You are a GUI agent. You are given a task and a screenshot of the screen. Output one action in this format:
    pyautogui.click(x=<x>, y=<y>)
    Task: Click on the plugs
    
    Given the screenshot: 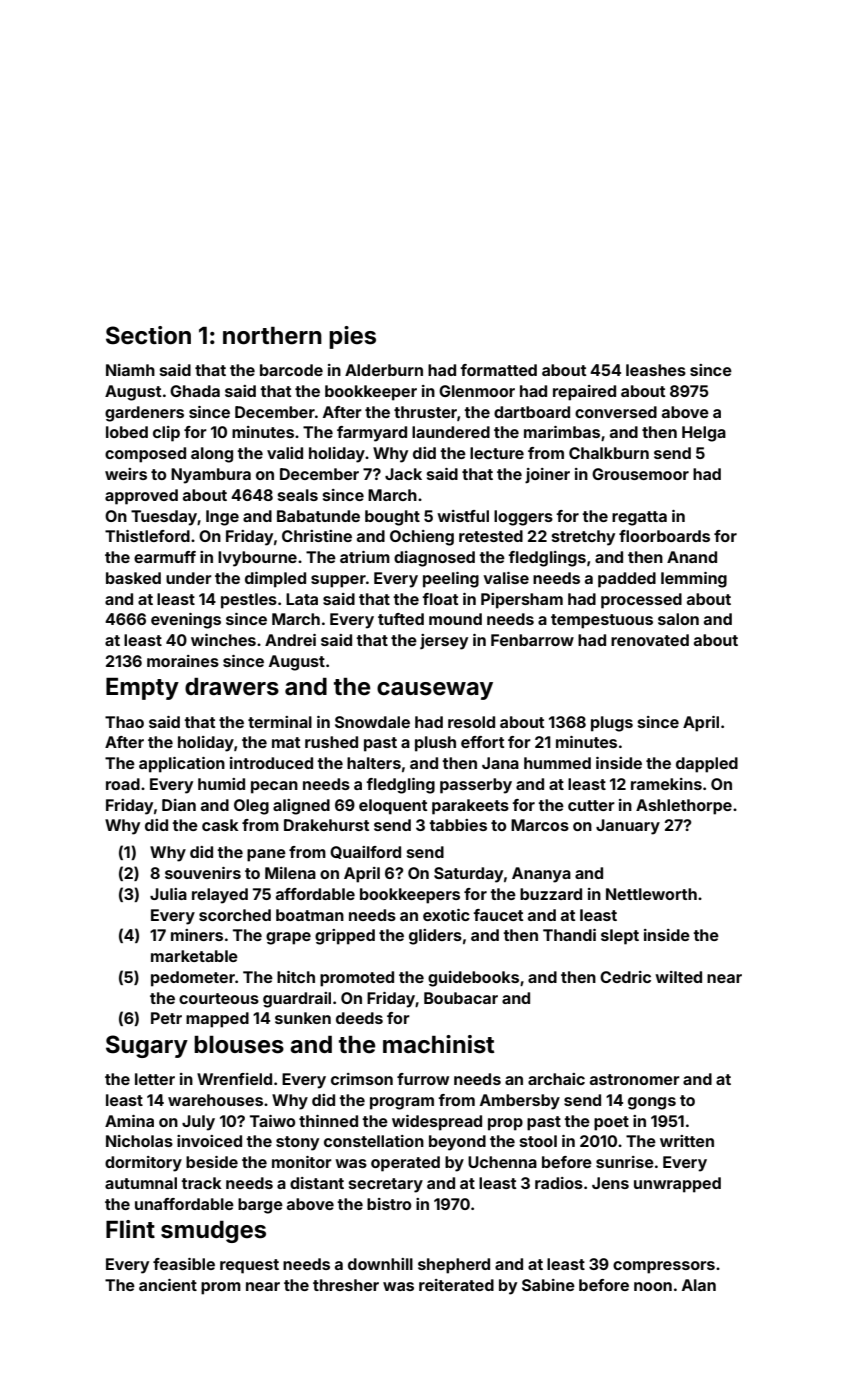 What is the action you would take?
    pyautogui.click(x=612, y=724)
